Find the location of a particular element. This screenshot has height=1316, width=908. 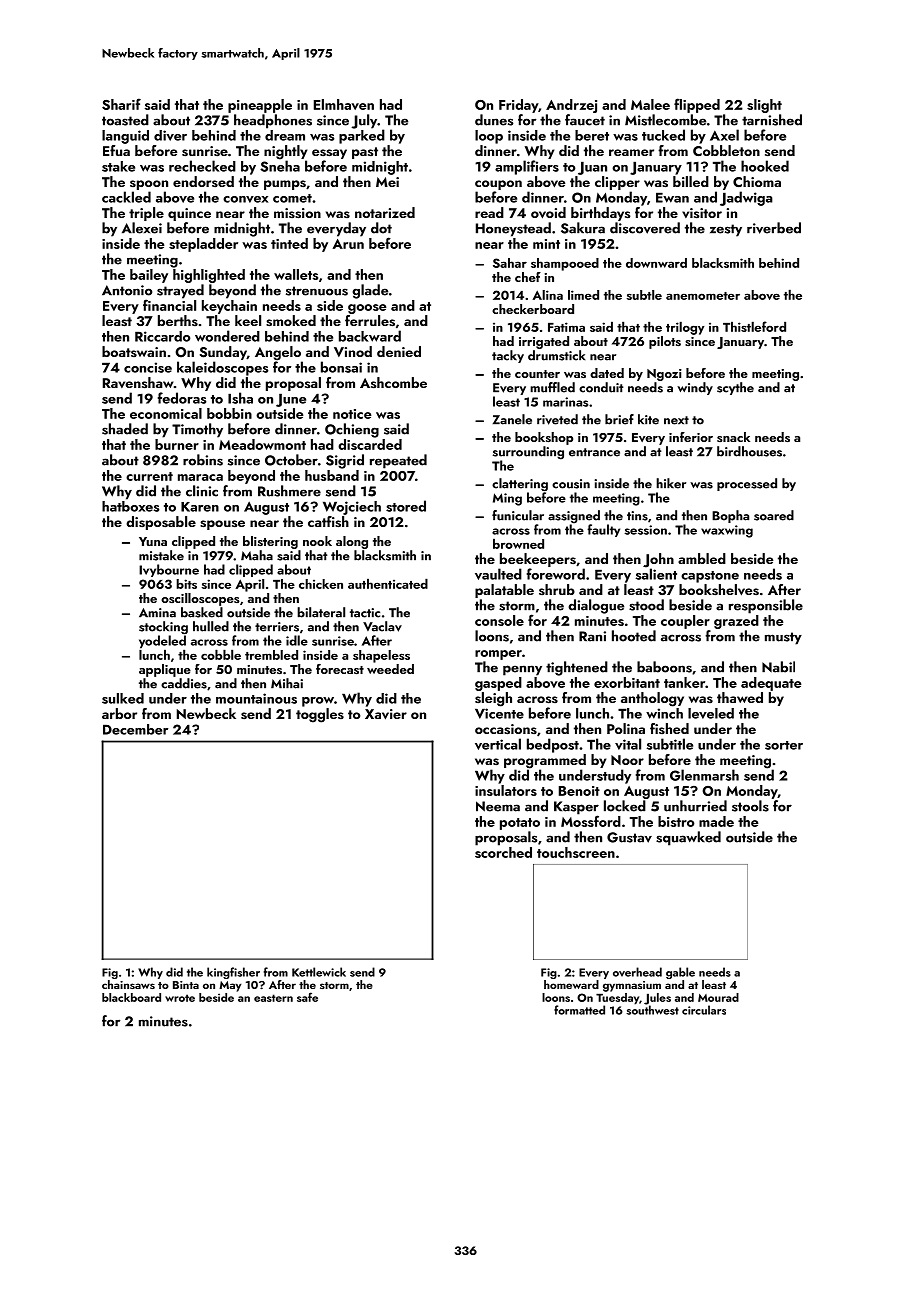

kingfisher is located at coordinates (233, 973).
